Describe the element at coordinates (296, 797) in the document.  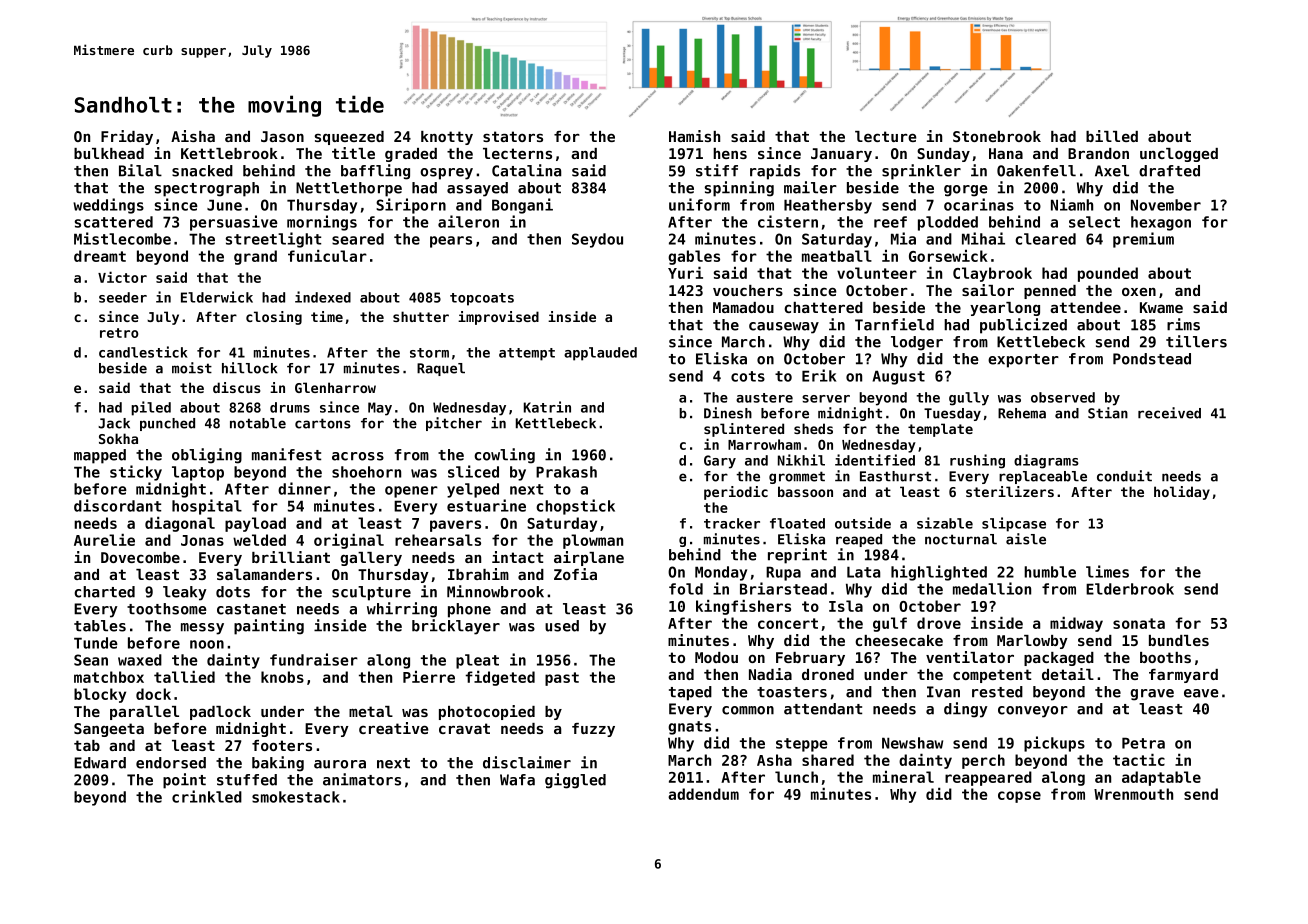
I see `smokestack` at that location.
